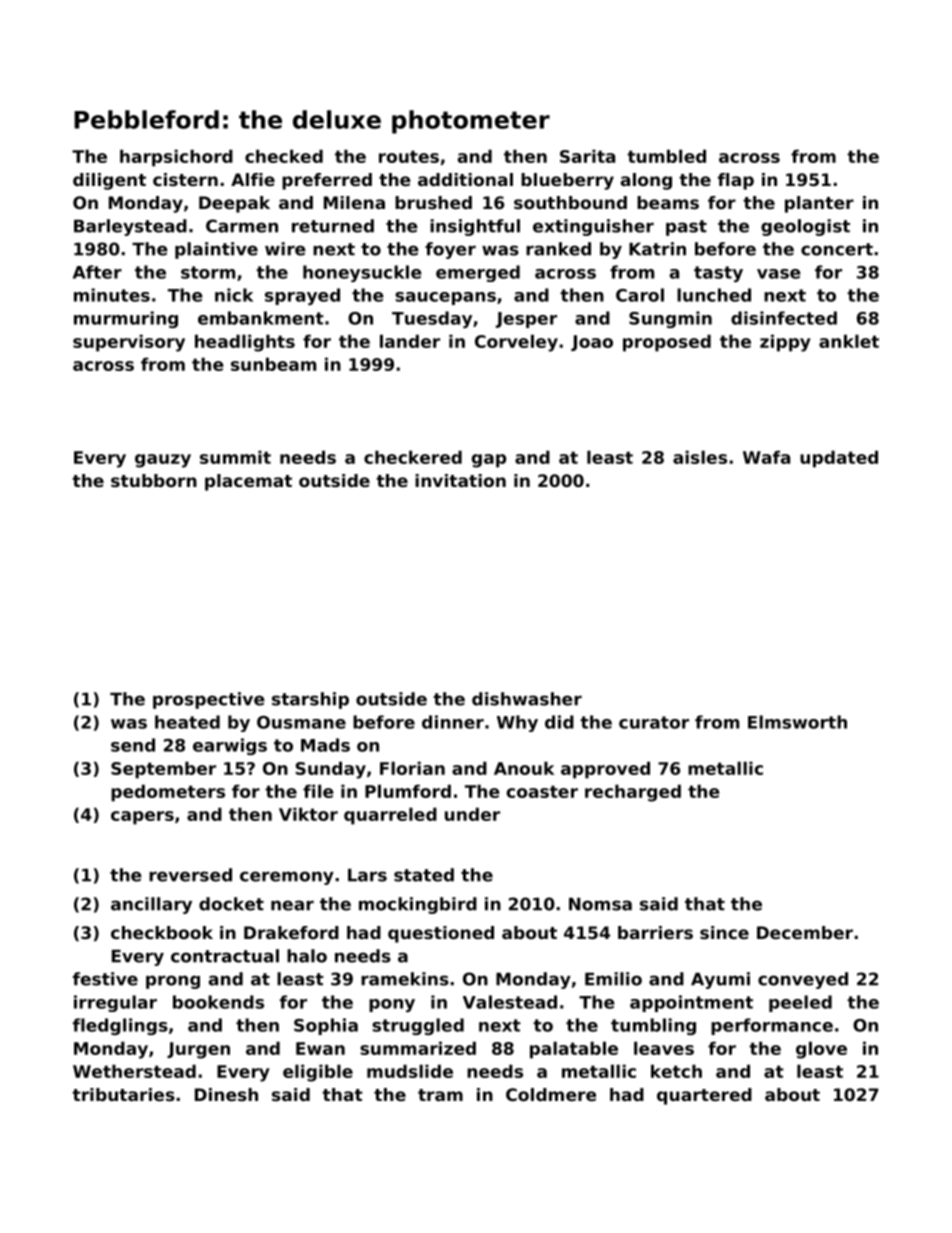 This image has width=952, height=1233. What do you see at coordinates (151, 905) in the image?
I see `ancillary` at bounding box center [151, 905].
